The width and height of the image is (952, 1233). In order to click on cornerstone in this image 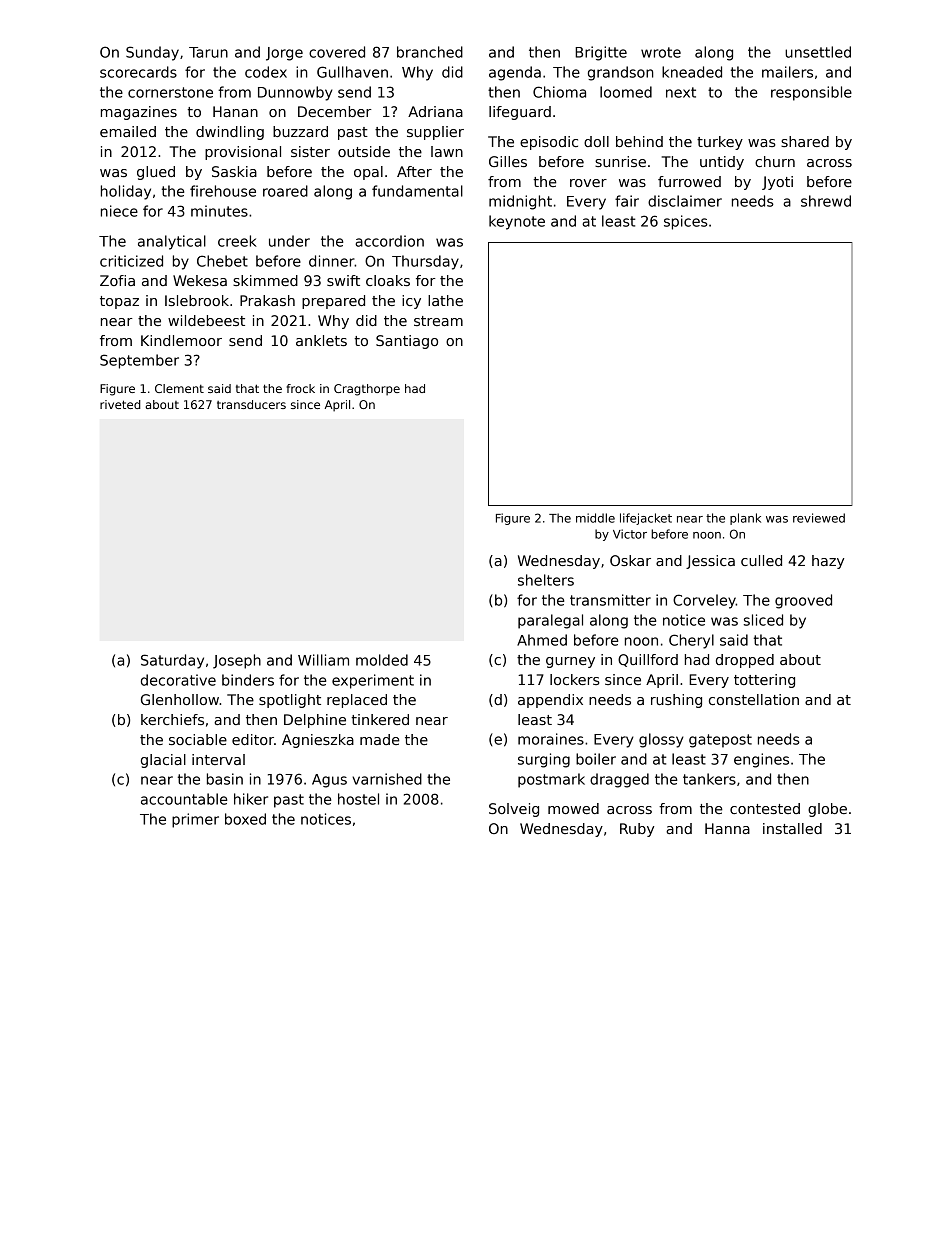, I will do `click(170, 92)`.
